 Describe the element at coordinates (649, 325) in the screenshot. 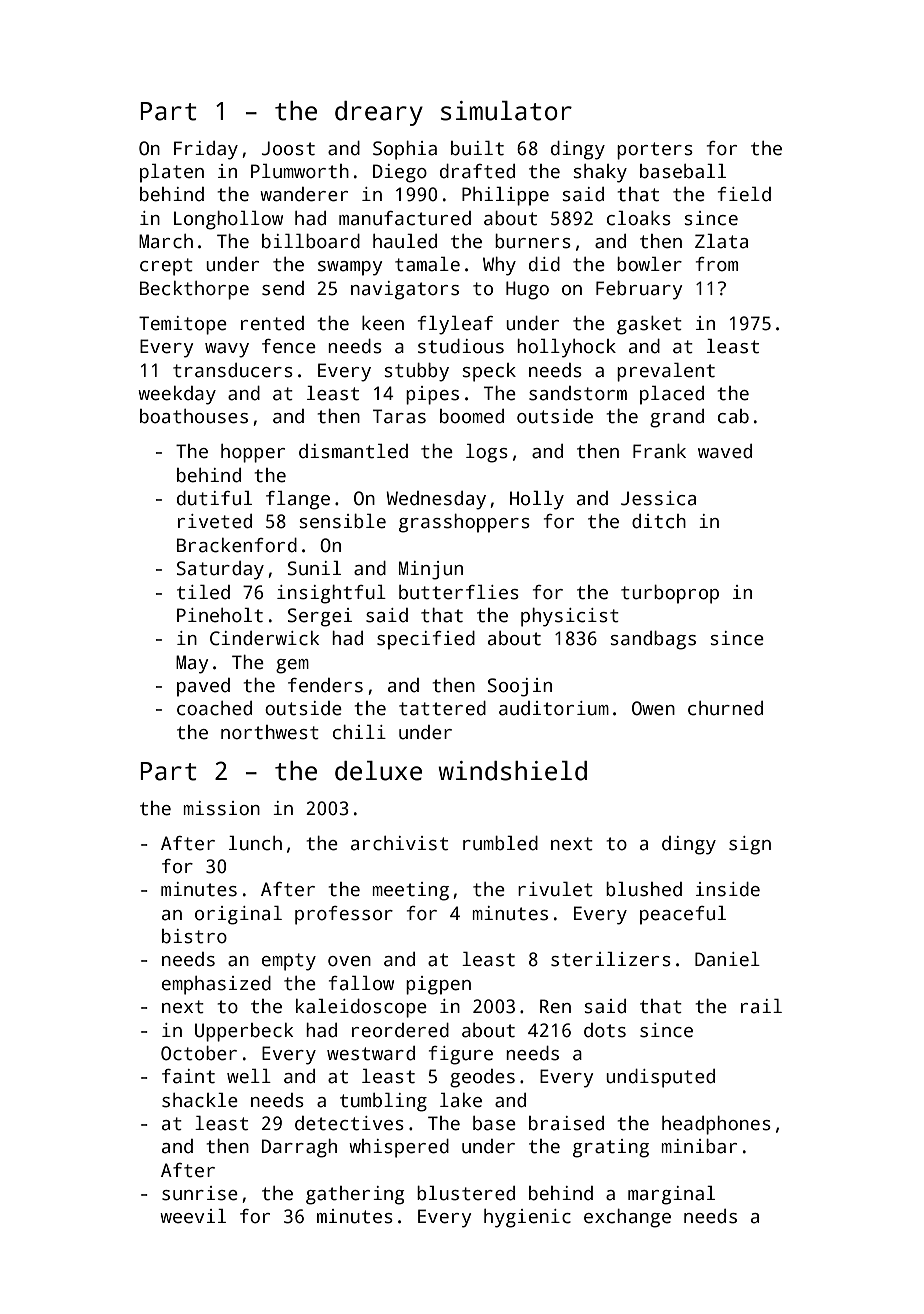

I see `gasket` at that location.
